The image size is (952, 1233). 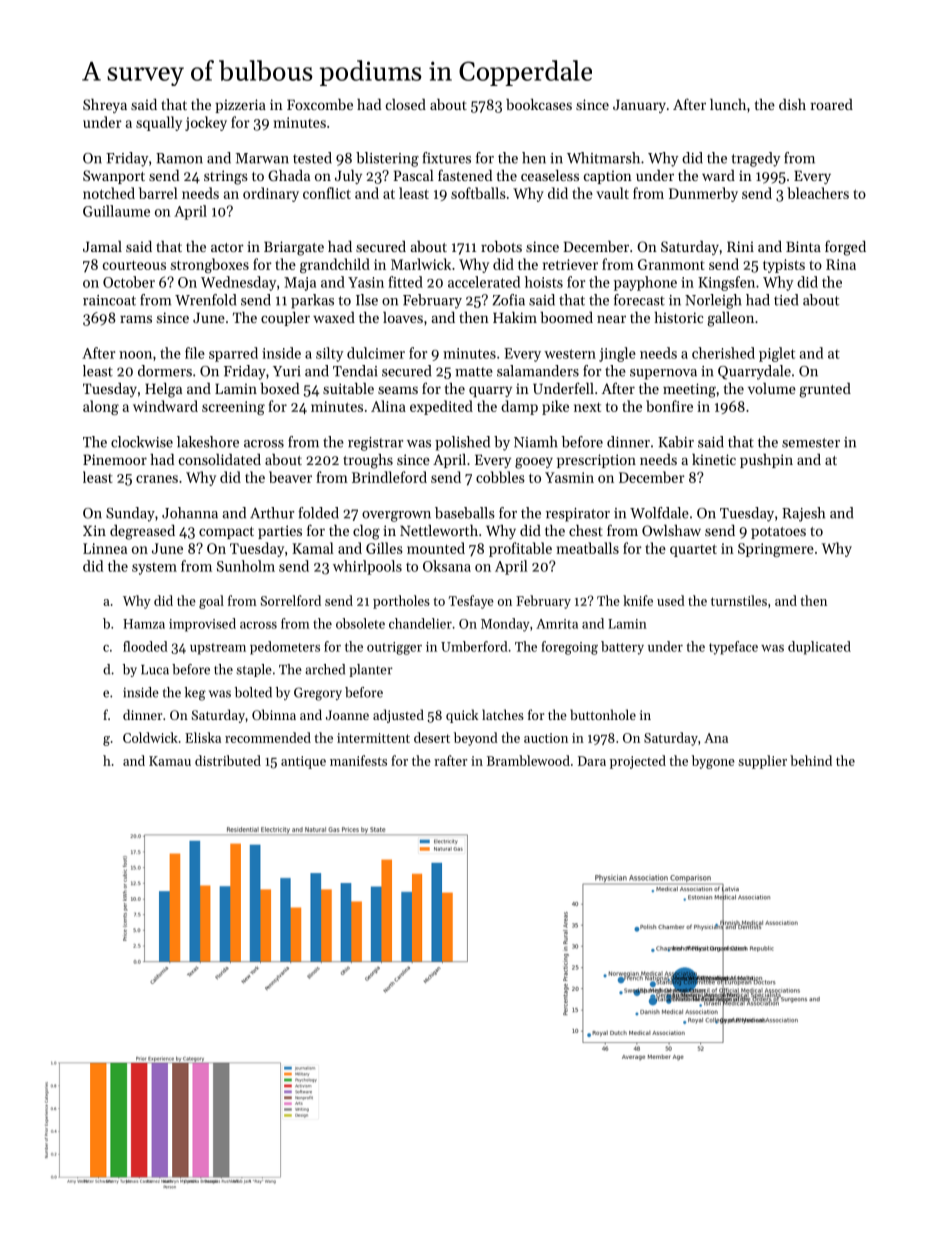 What do you see at coordinates (693, 550) in the screenshot?
I see `quartet` at bounding box center [693, 550].
